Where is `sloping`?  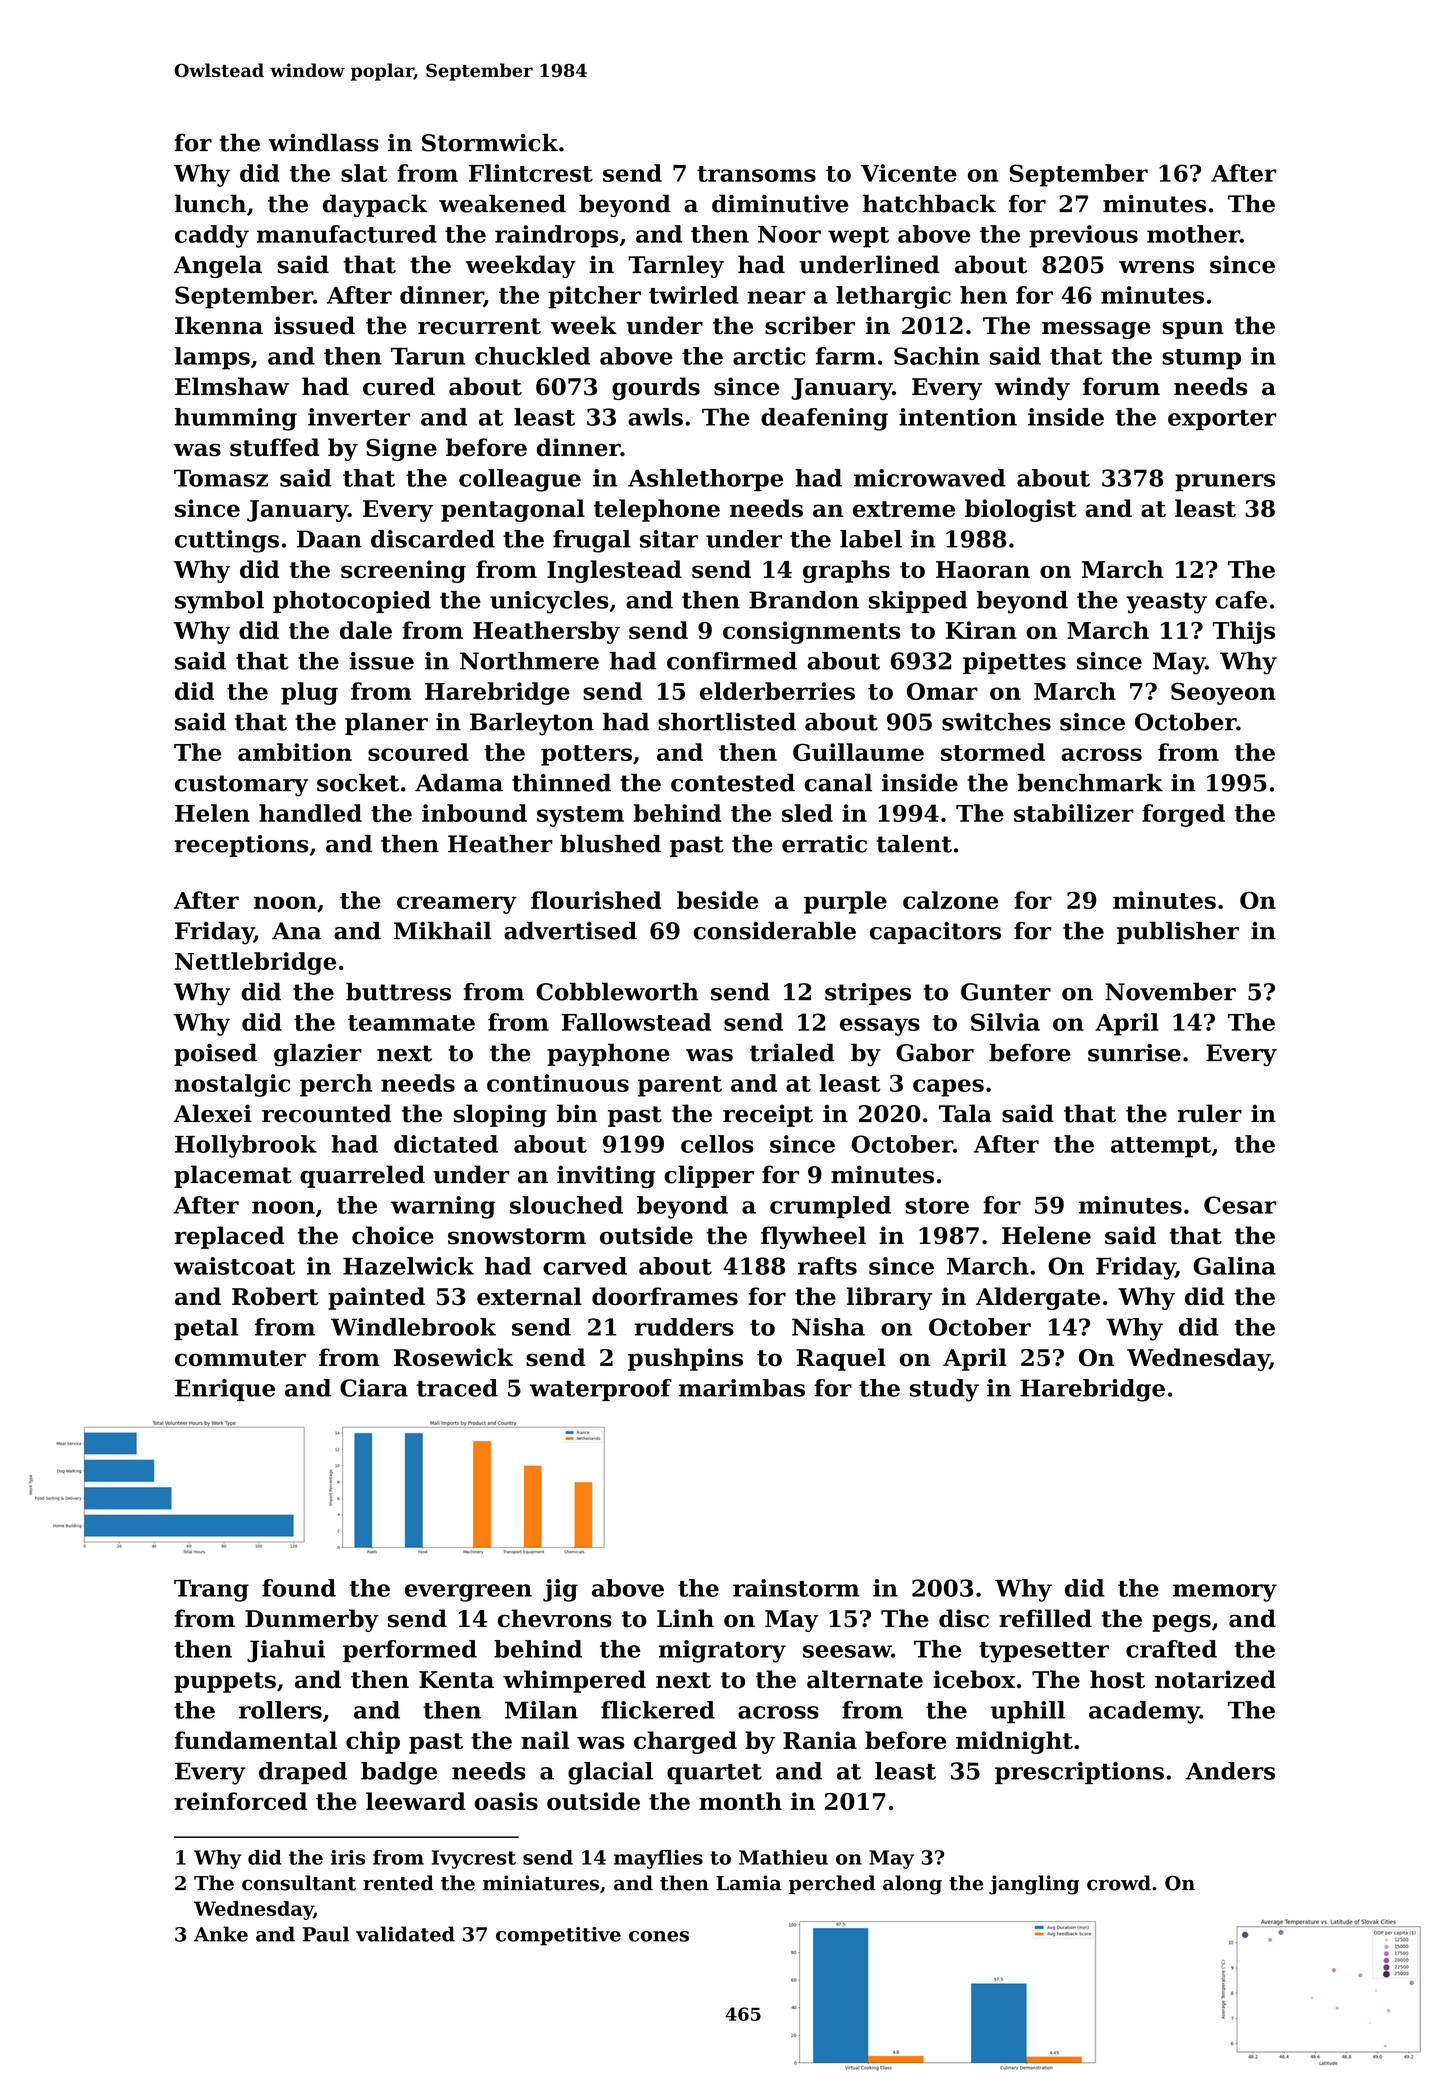
sloping is located at coordinates (500, 1115).
